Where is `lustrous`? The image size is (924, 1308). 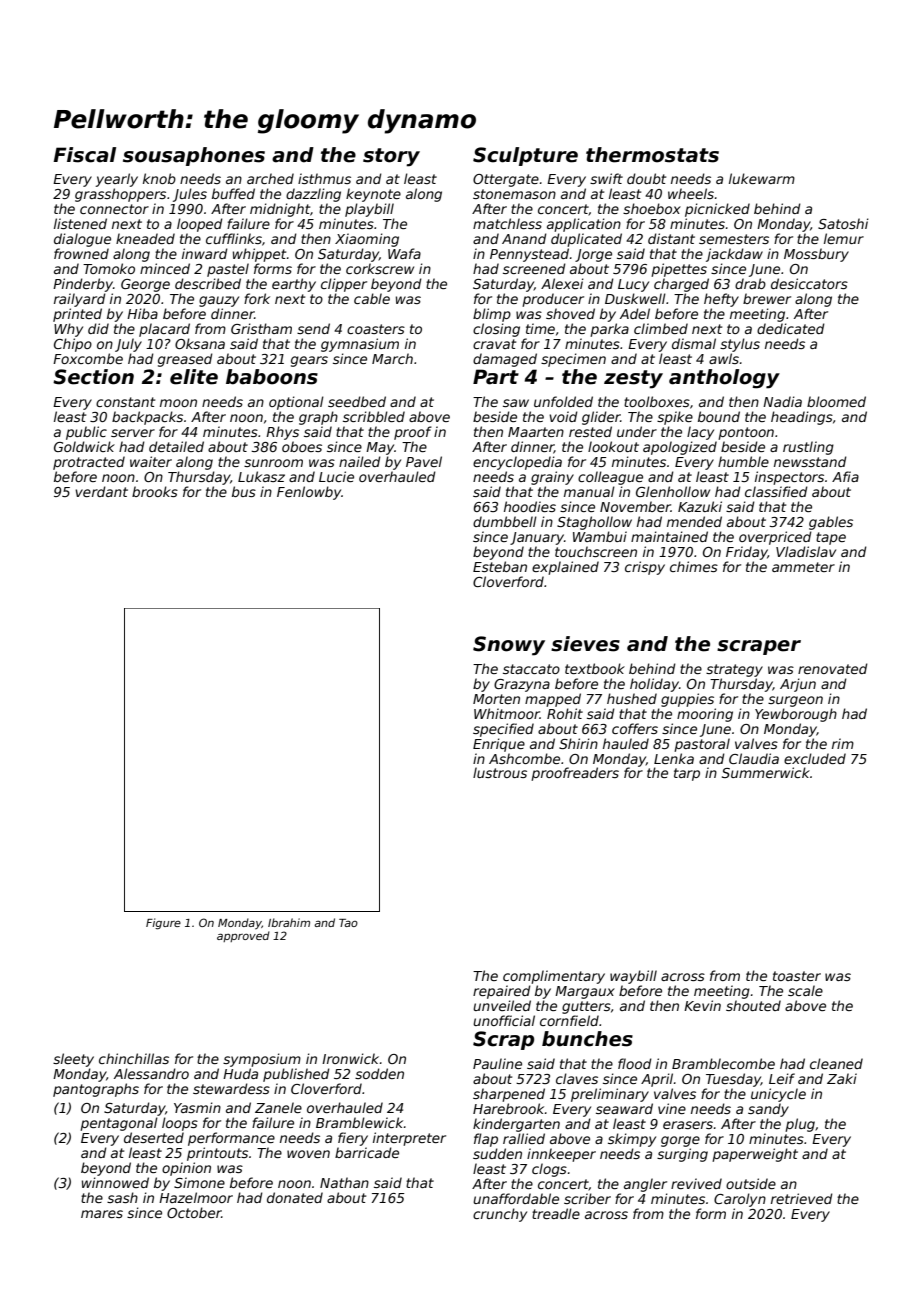 lustrous is located at coordinates (500, 772).
